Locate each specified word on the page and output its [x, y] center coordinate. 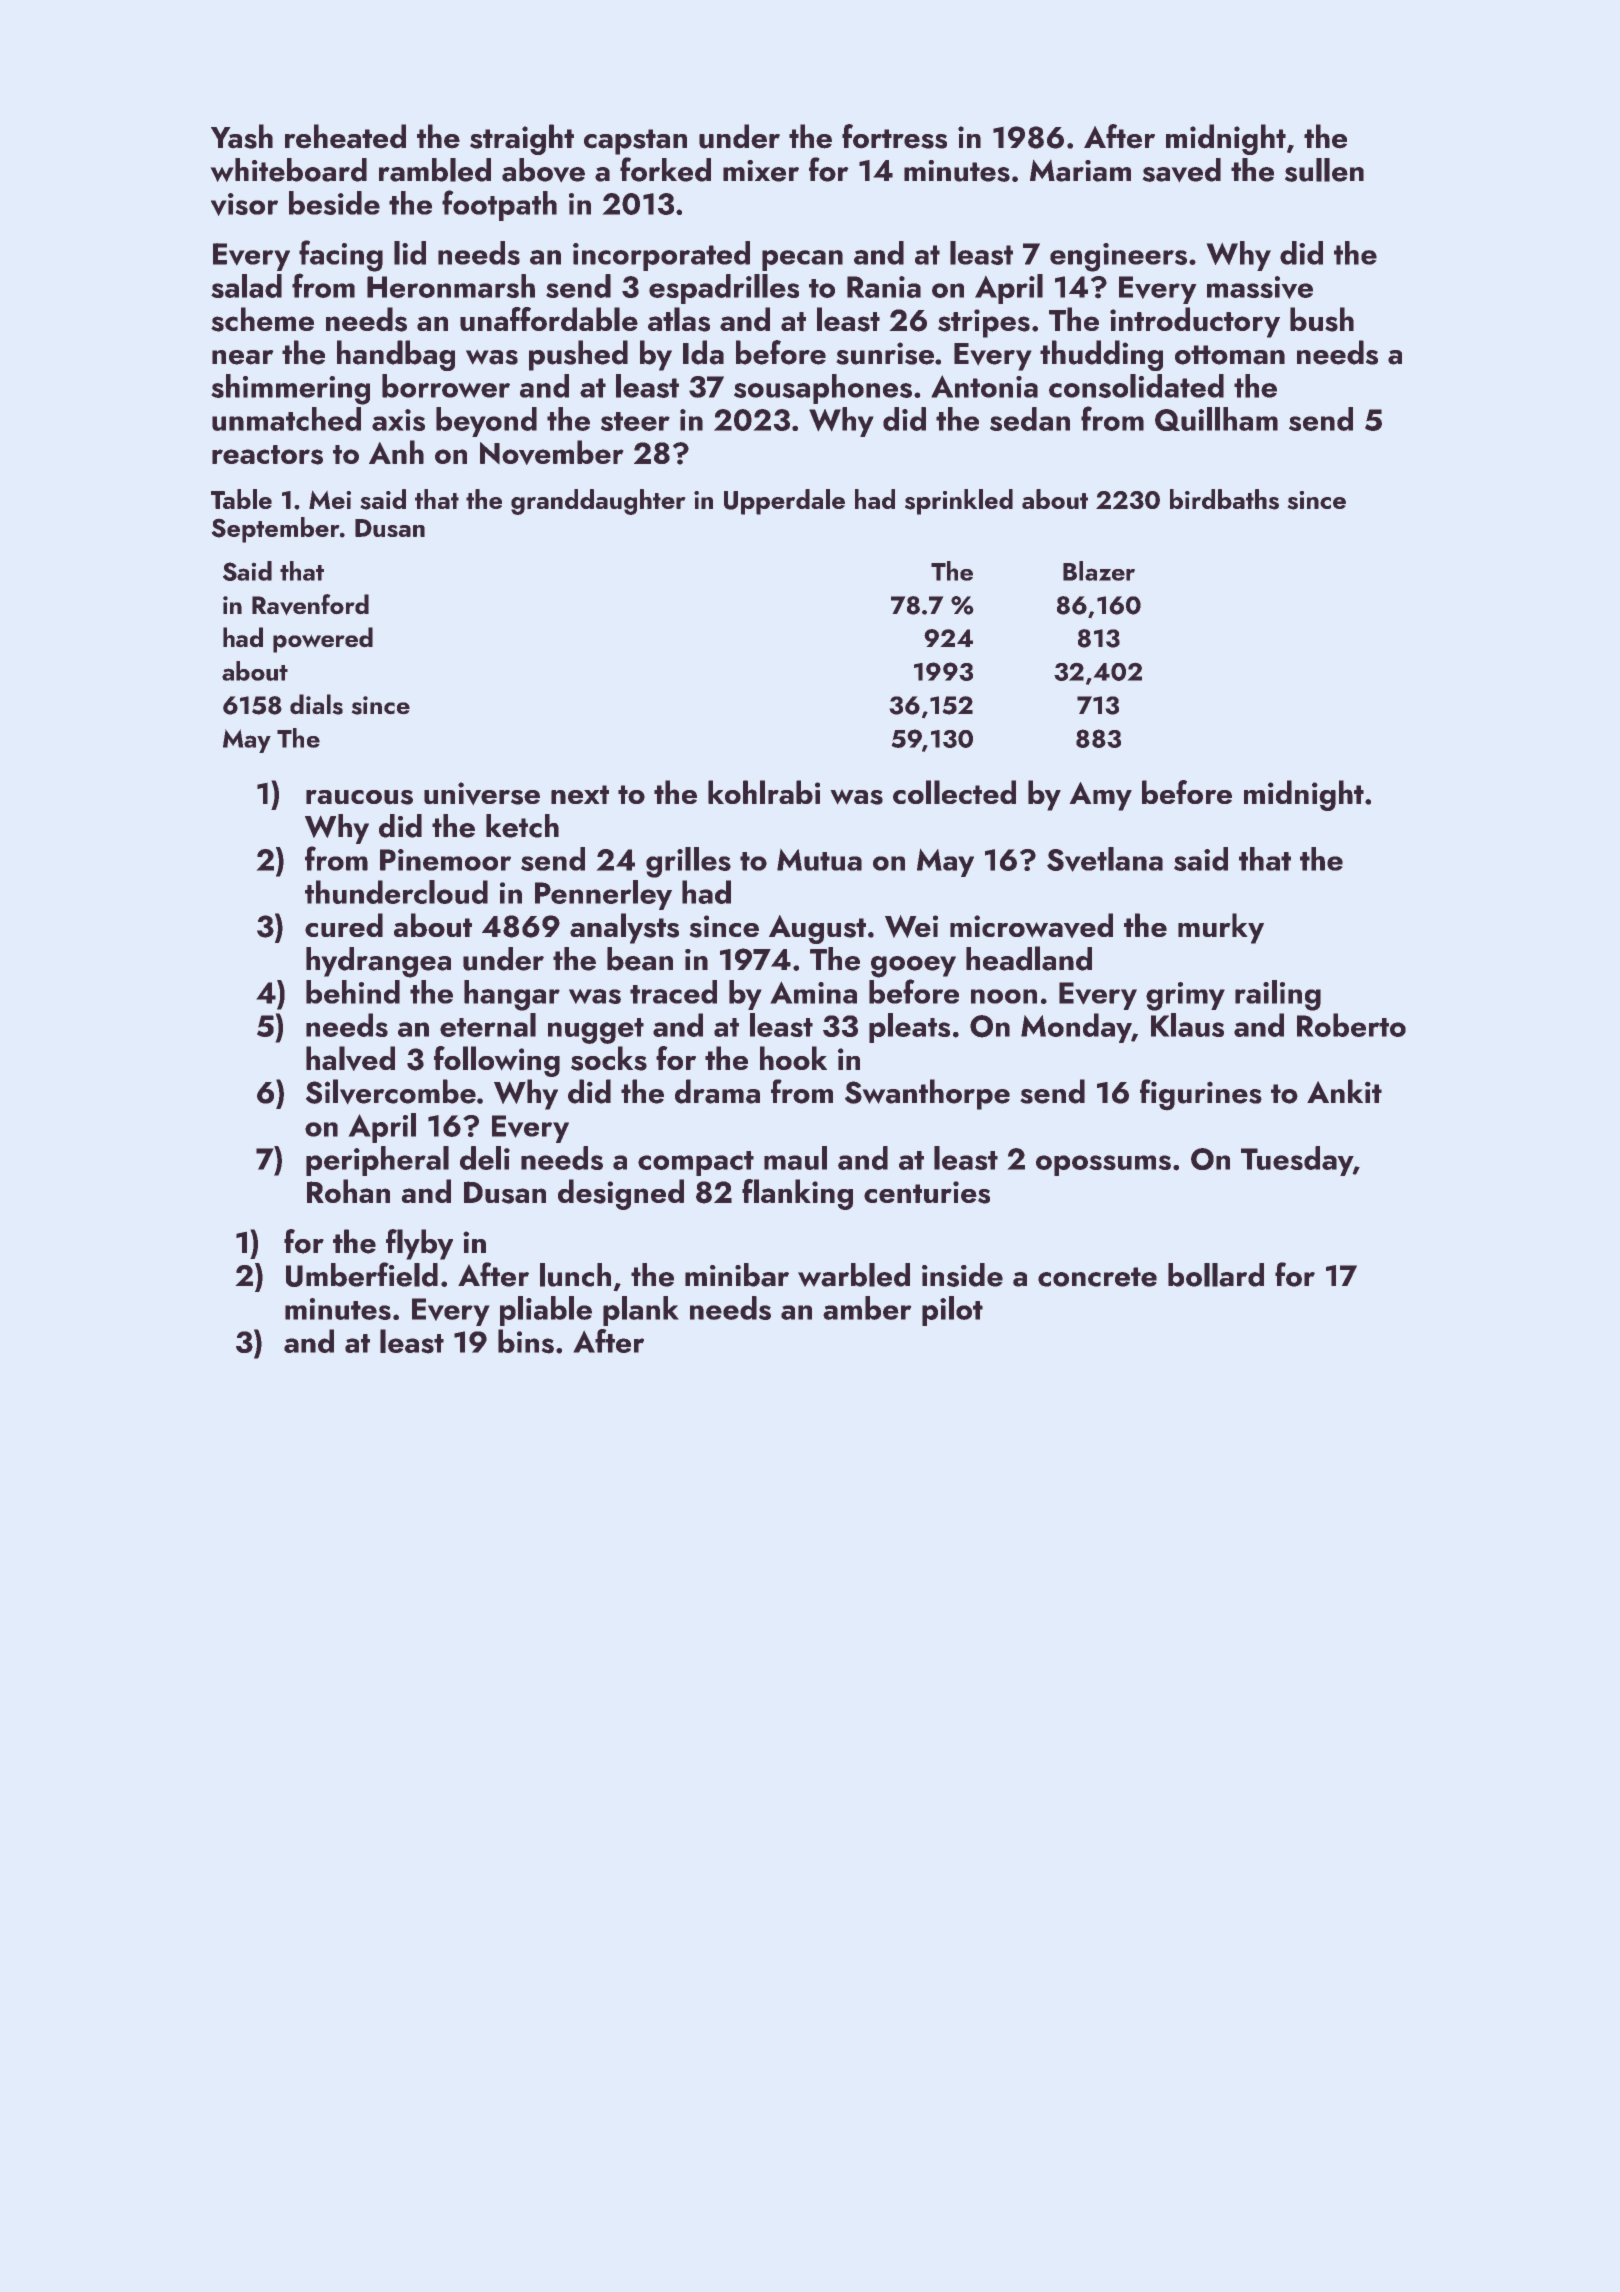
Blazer [1099, 571]
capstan [635, 142]
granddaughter [598, 502]
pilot [952, 1311]
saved [1181, 170]
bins [526, 1341]
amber [867, 1308]
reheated [345, 136]
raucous [359, 797]
